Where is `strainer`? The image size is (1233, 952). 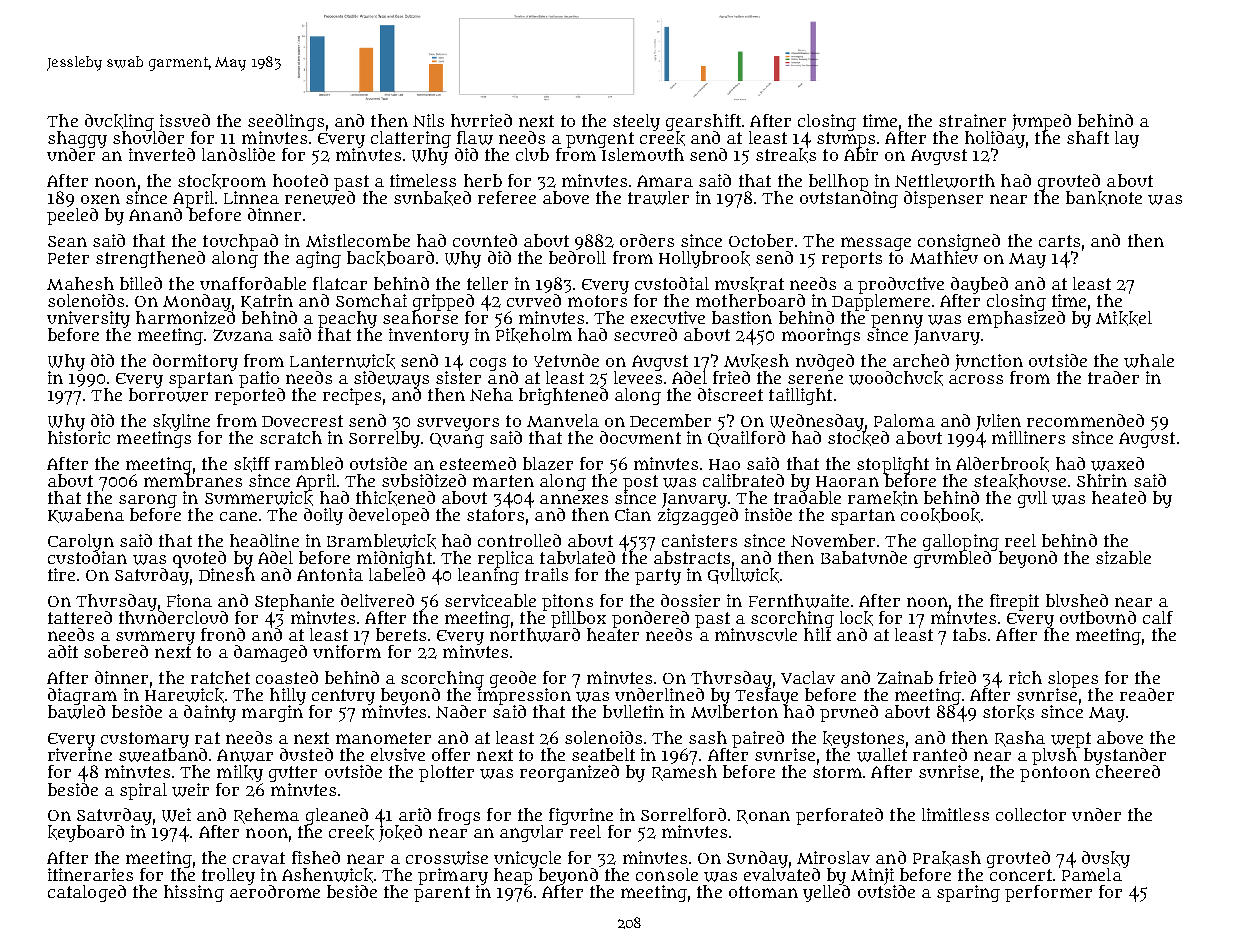 strainer is located at coordinates (972, 120).
